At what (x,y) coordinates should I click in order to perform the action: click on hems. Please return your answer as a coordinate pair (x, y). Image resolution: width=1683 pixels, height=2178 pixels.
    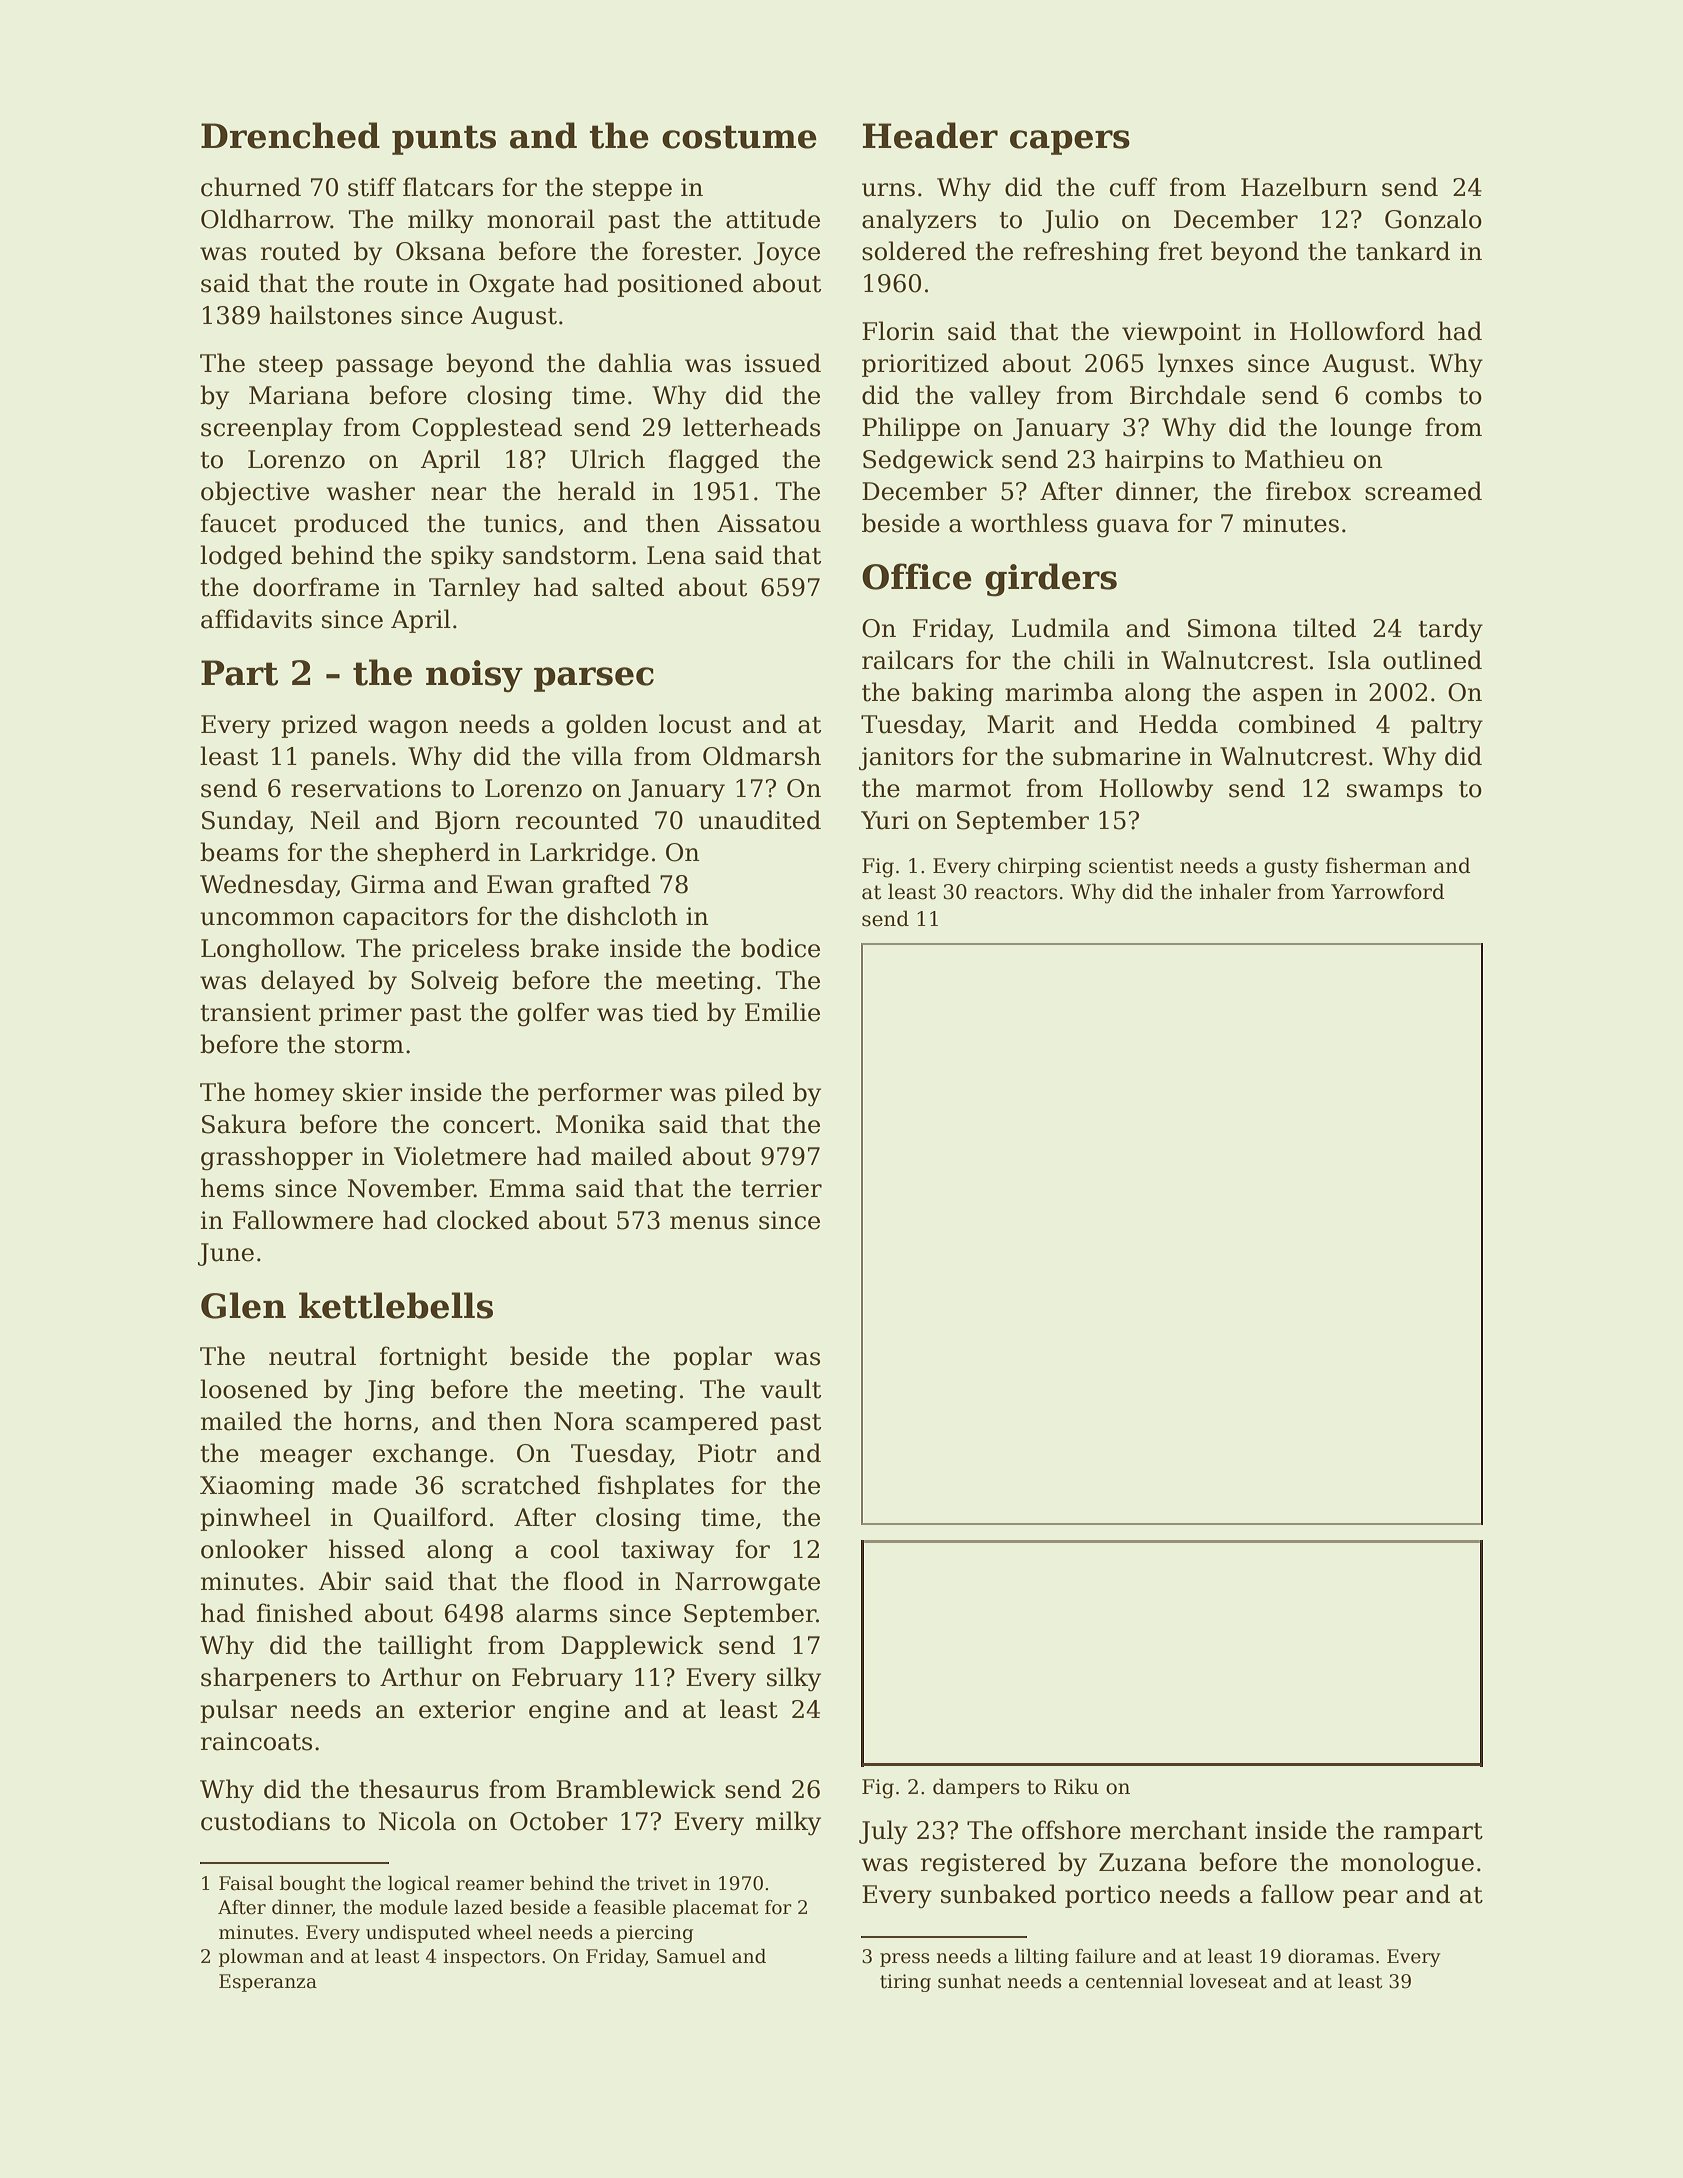
    Looking at the image, I should click on (232, 1188).
